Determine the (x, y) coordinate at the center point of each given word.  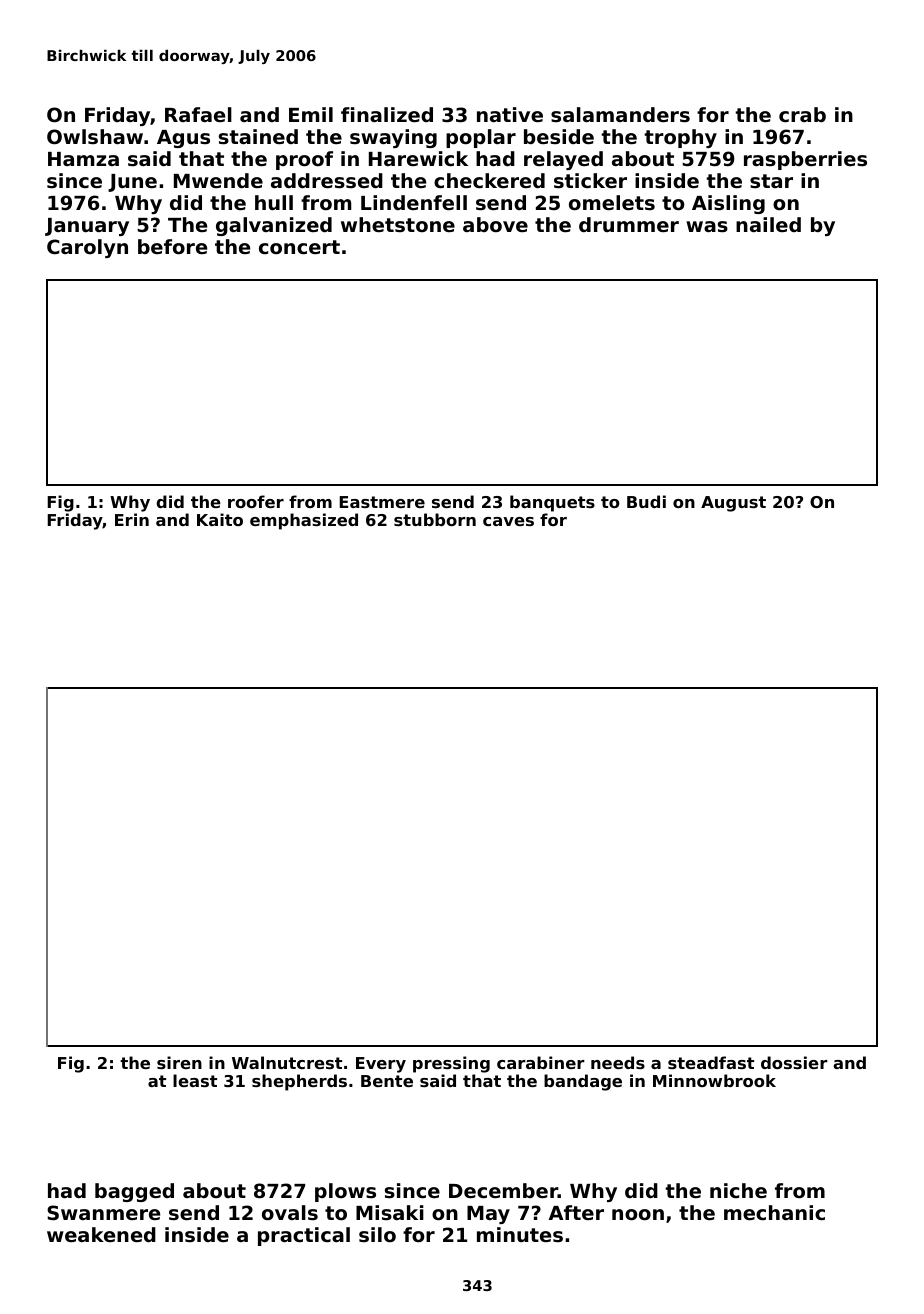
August (733, 504)
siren (179, 1062)
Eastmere (382, 502)
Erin (132, 519)
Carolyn (87, 248)
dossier (794, 1062)
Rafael (198, 114)
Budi (646, 501)
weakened (101, 1234)
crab (802, 114)
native (510, 114)
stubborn (435, 519)
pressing (451, 1064)
